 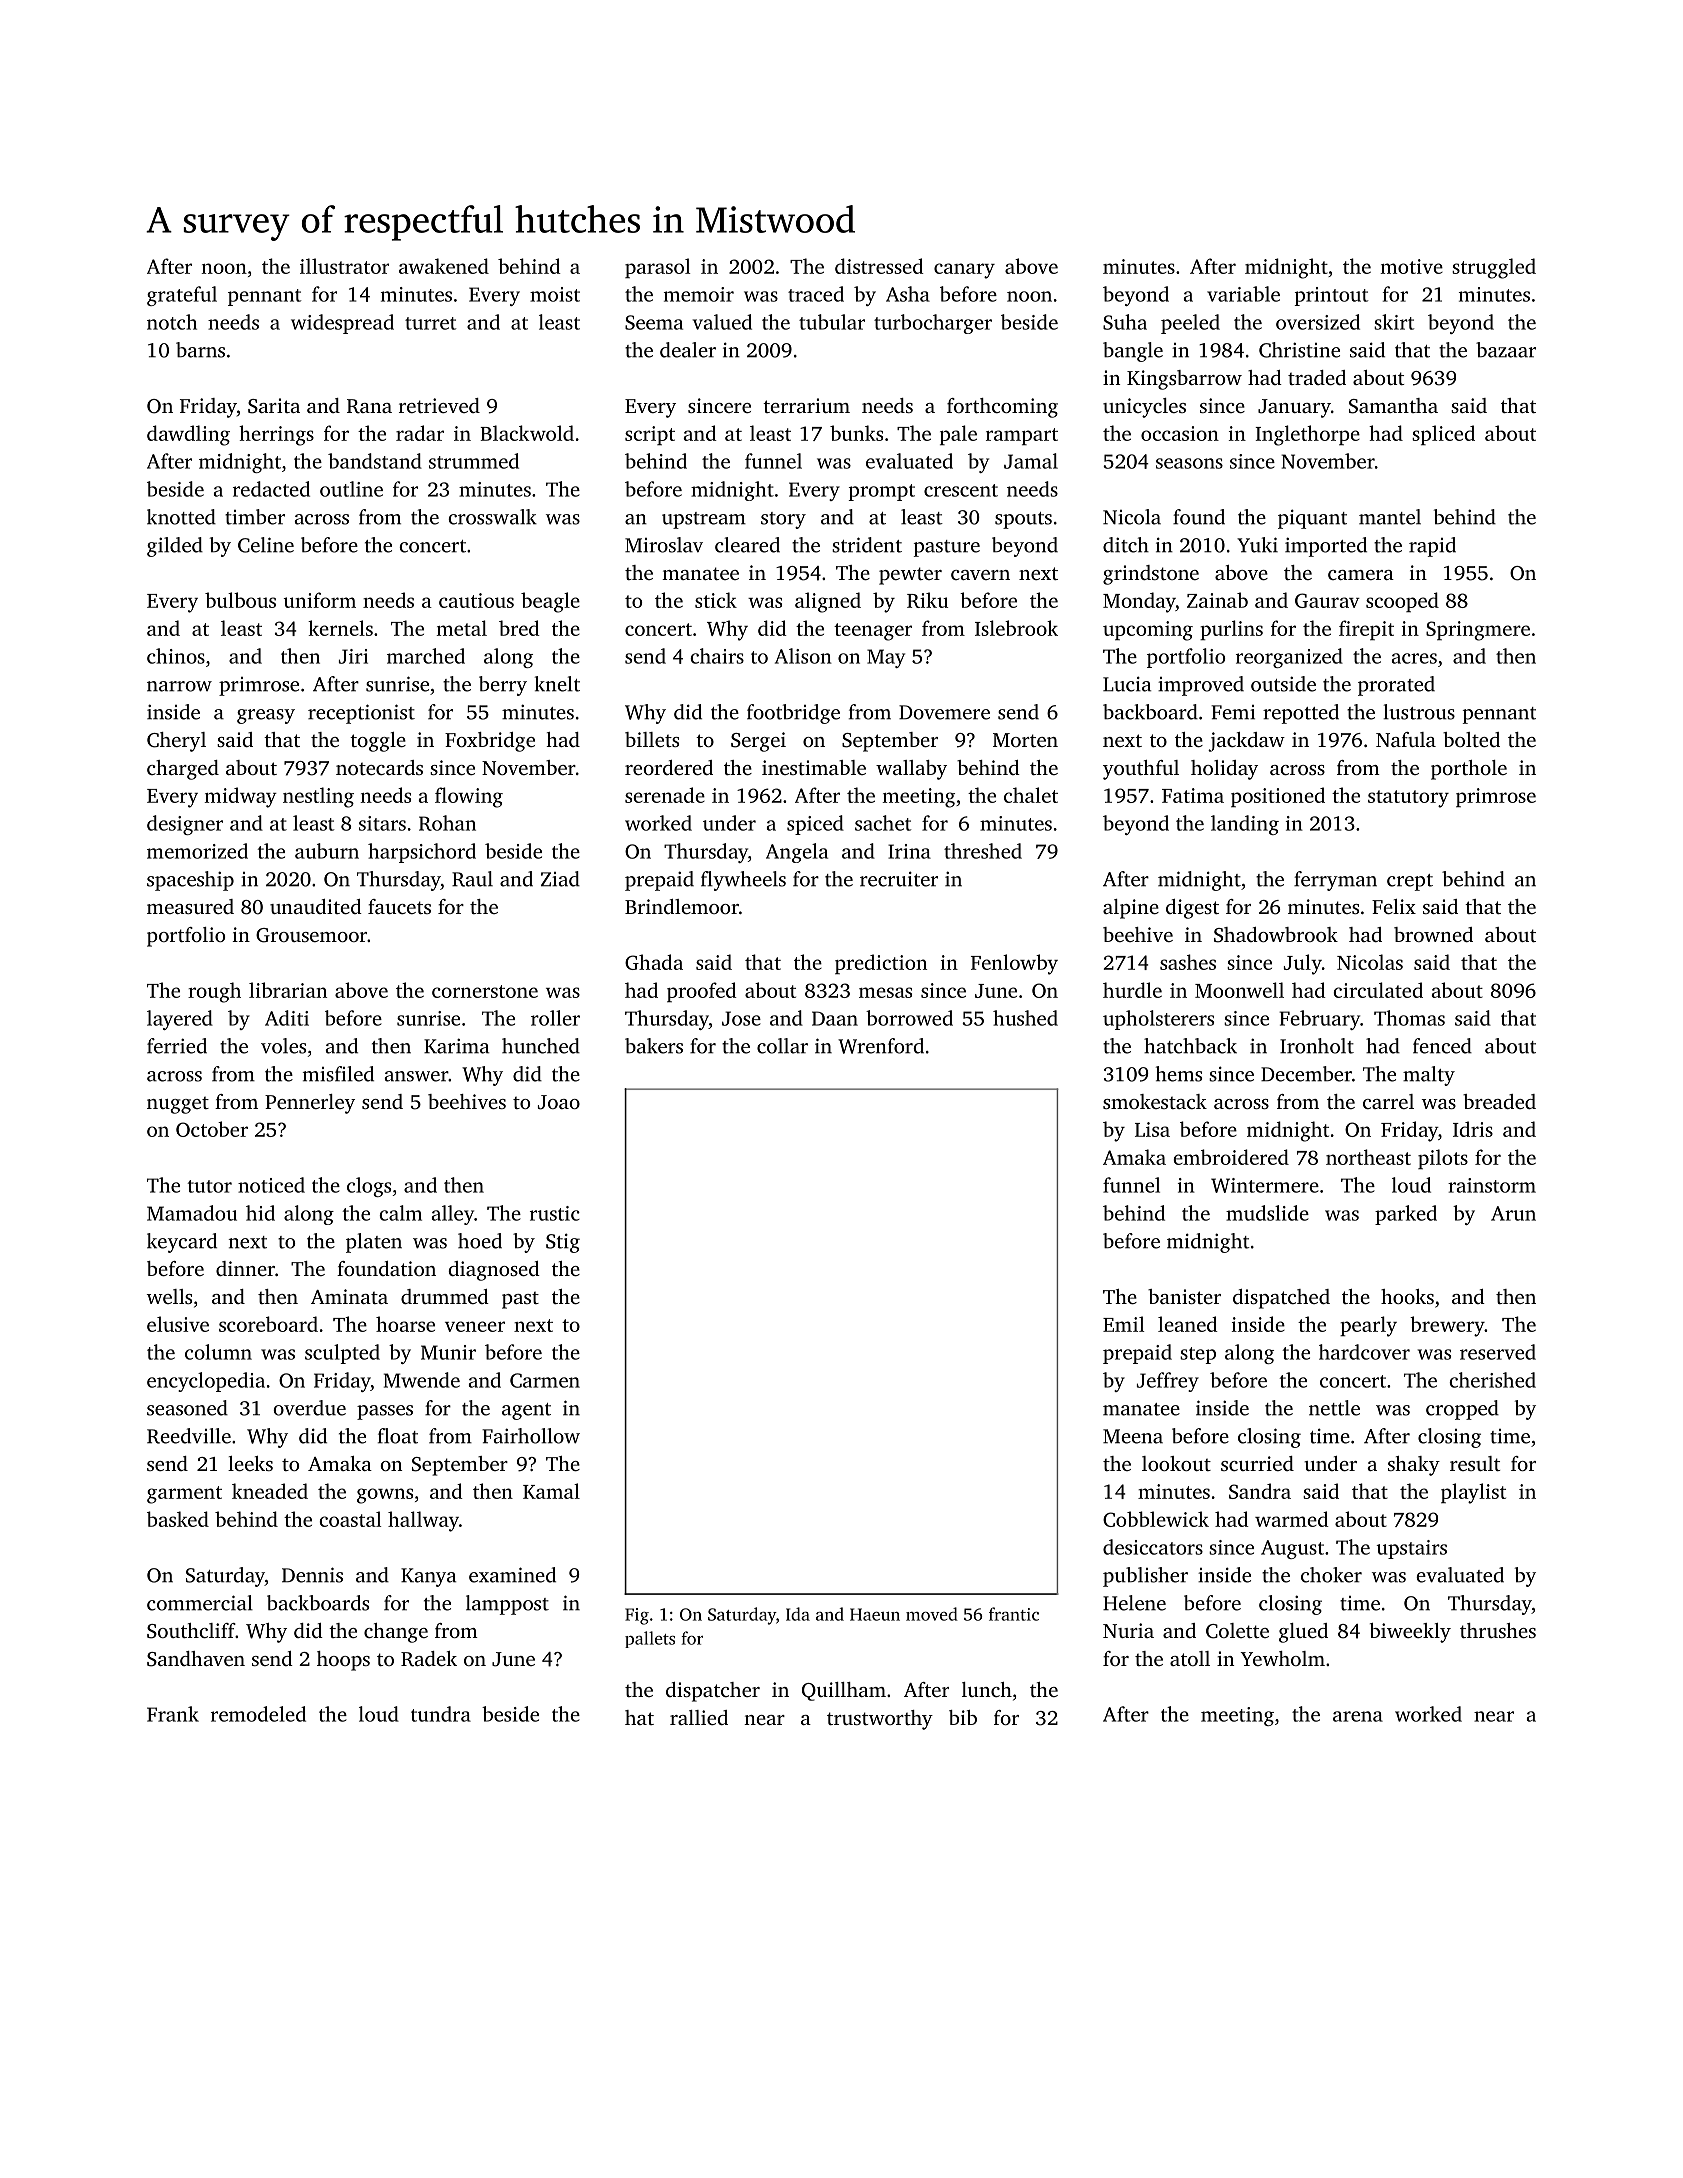 I want to click on rough, so click(x=214, y=992).
